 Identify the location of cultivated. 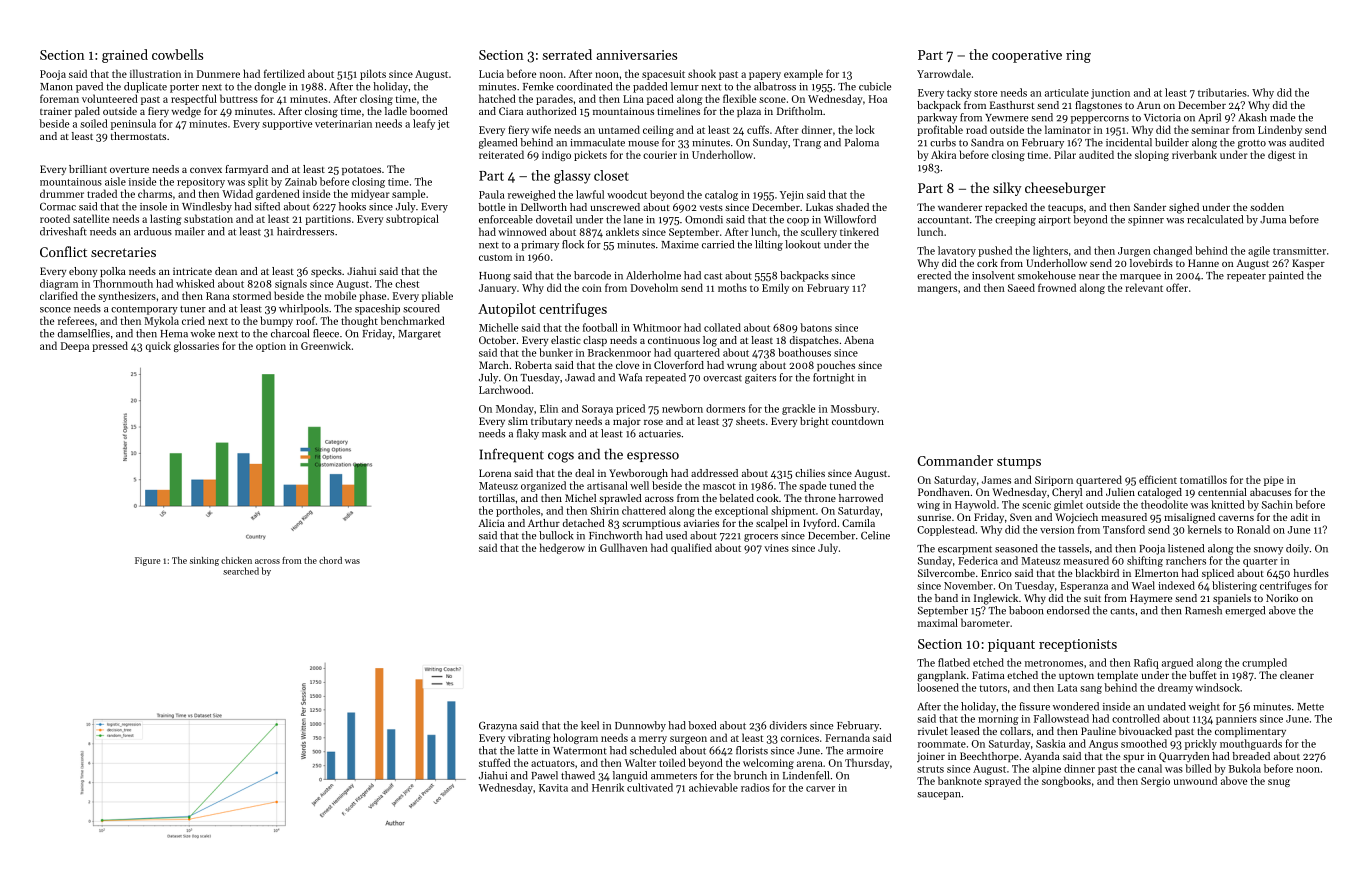
(650, 787).
